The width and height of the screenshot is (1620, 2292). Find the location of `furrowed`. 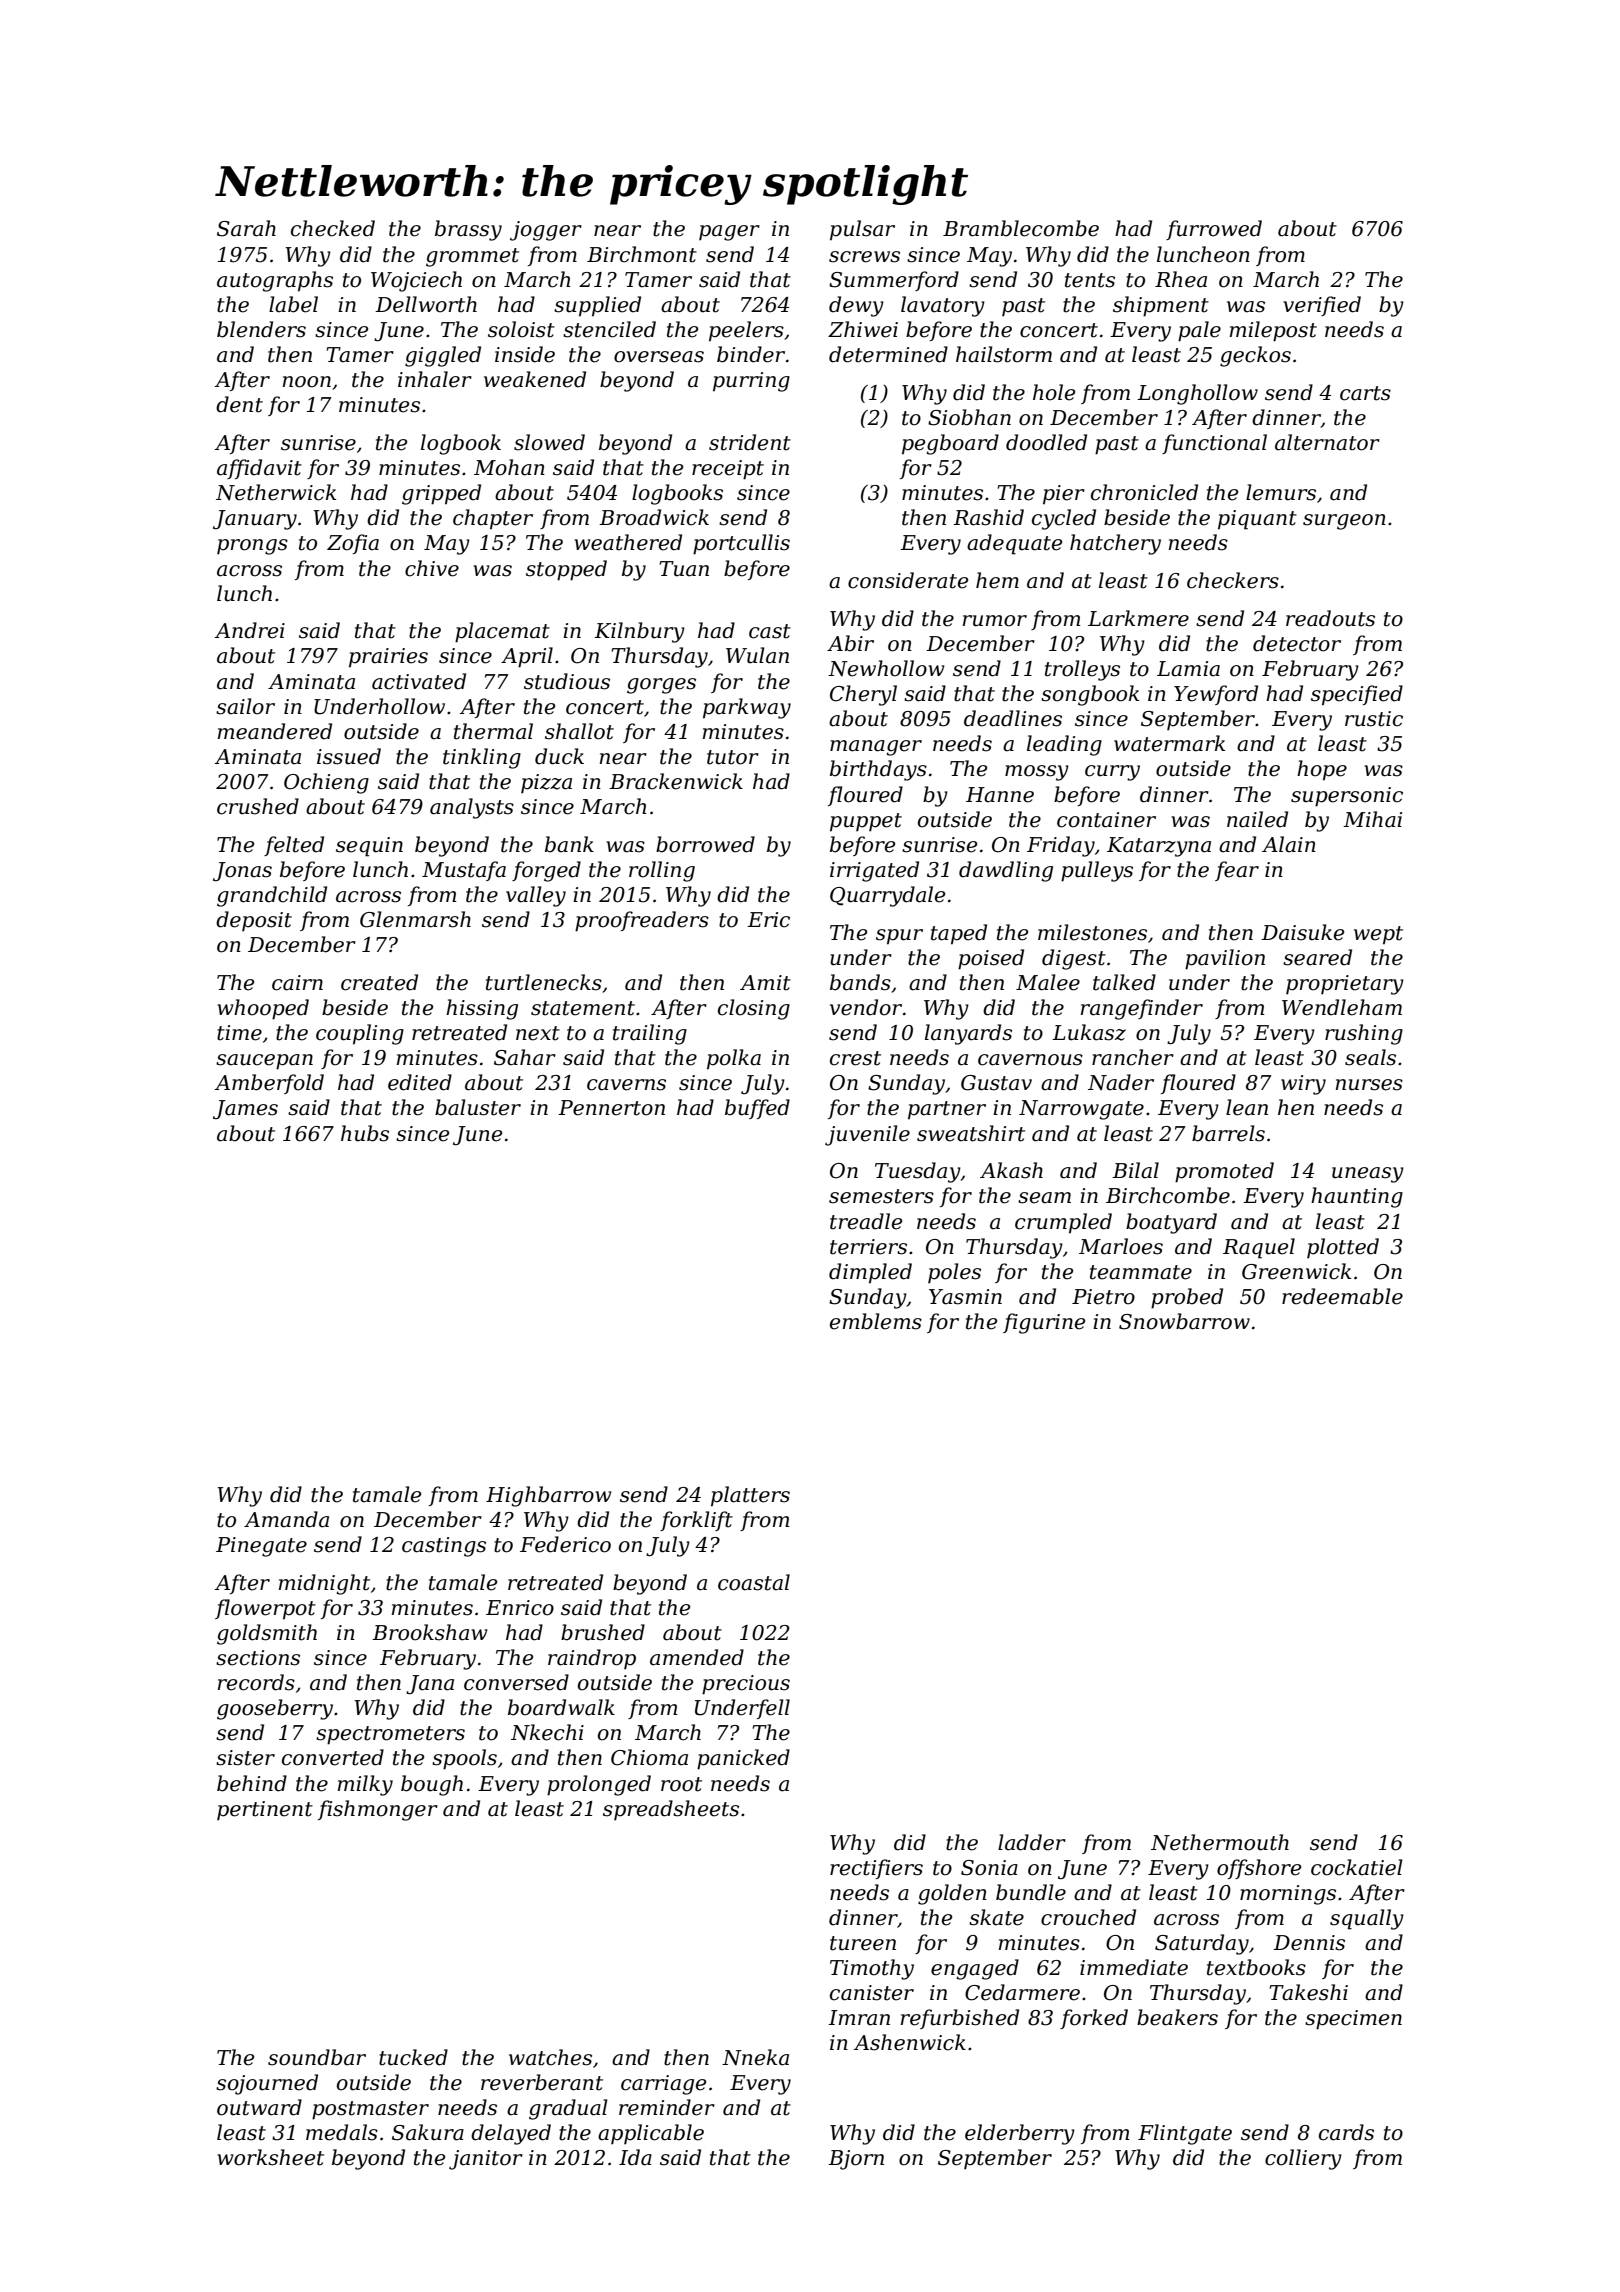

furrowed is located at coordinates (1214, 230).
